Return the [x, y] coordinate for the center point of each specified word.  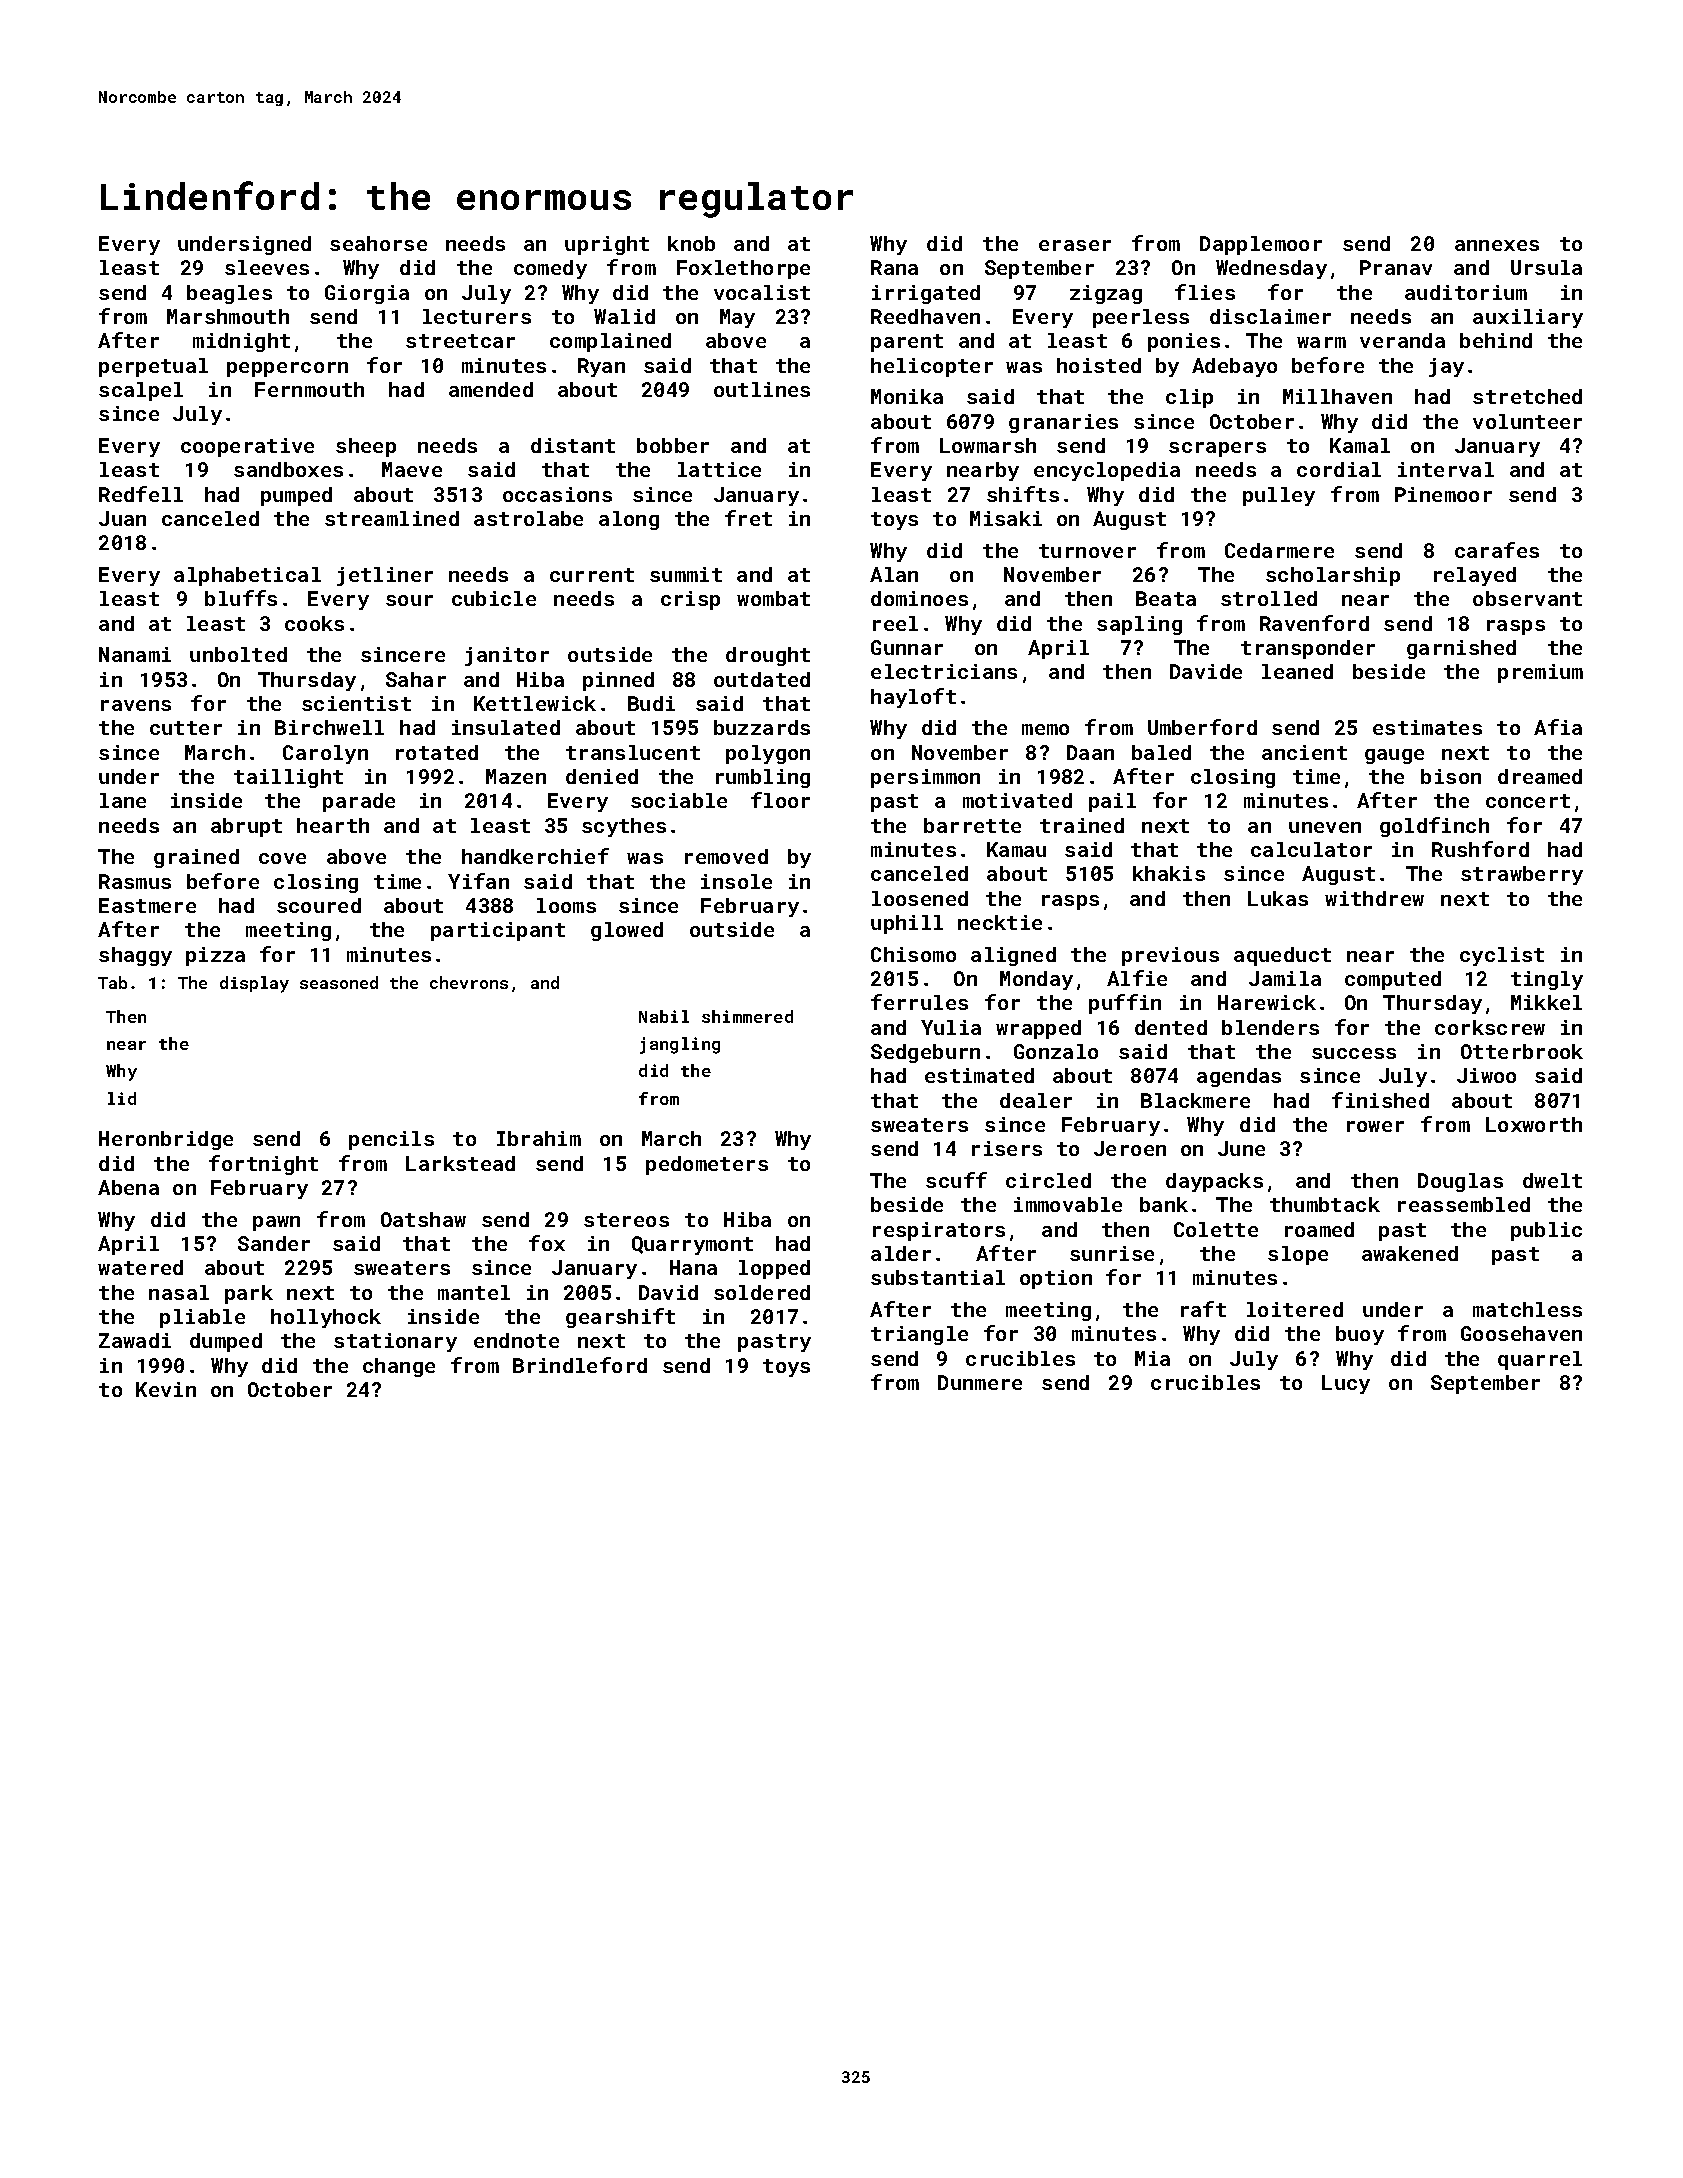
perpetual [153, 367]
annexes [1497, 245]
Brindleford [580, 1365]
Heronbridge [166, 1140]
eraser [1075, 245]
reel [895, 623]
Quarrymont [692, 1245]
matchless [1527, 1309]
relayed [1475, 576]
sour [409, 600]
